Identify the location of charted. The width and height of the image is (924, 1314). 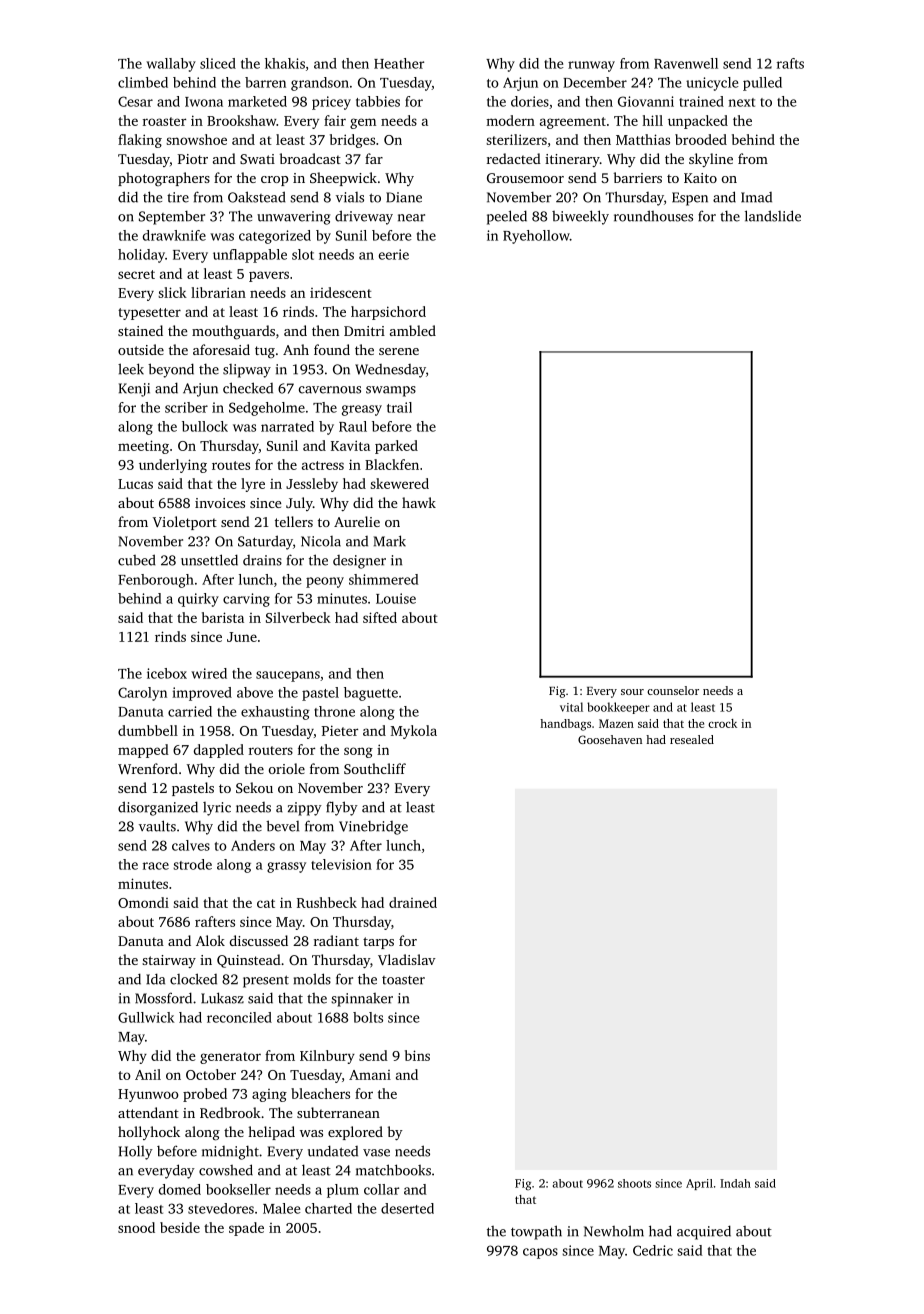
(328, 1208).
